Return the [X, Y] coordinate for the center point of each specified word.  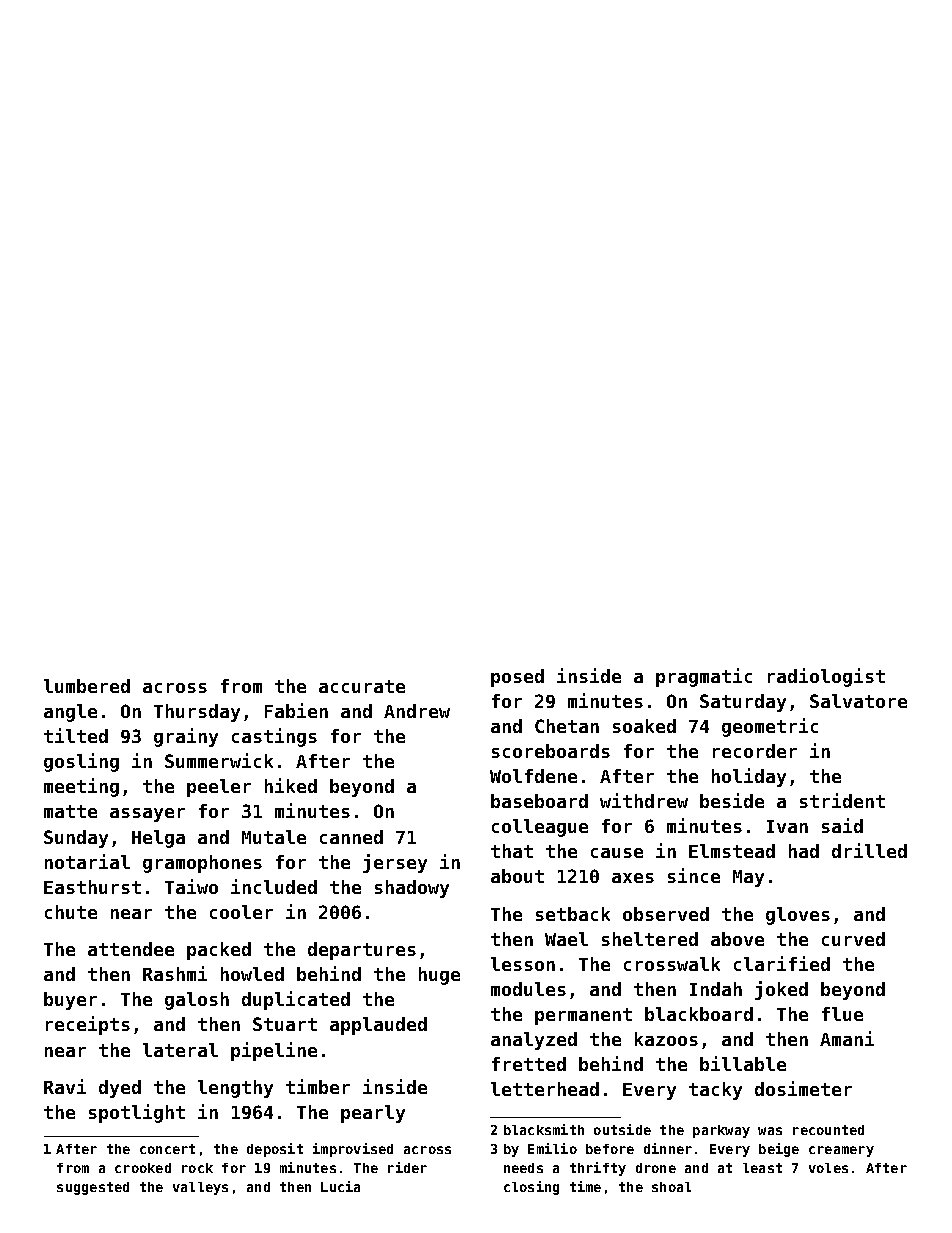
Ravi [65, 1086]
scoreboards [551, 751]
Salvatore [858, 701]
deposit [275, 1150]
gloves [798, 916]
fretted [529, 1064]
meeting [81, 787]
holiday [749, 777]
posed [517, 678]
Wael [566, 939]
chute [71, 912]
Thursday [197, 713]
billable [743, 1063]
